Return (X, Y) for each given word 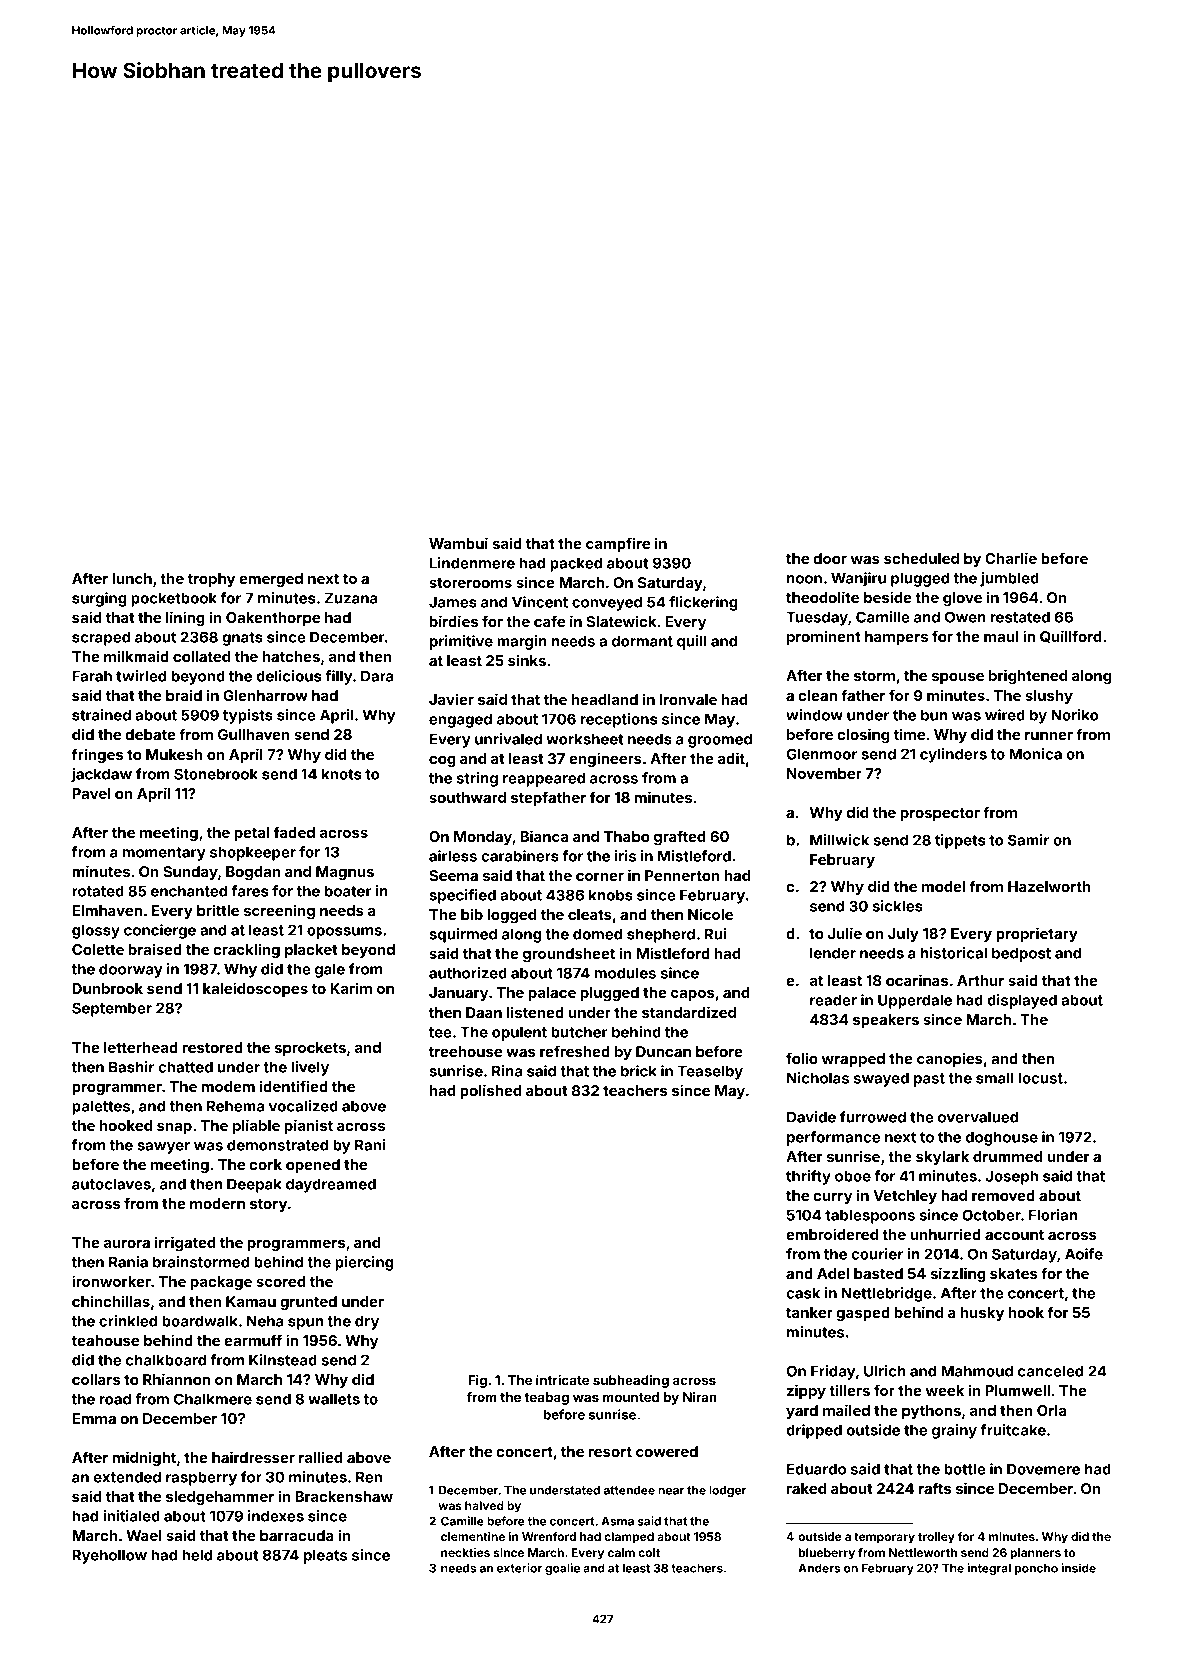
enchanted (189, 891)
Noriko (1074, 715)
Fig (477, 1381)
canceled (1051, 1371)
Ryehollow (109, 1556)
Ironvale (688, 699)
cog (442, 761)
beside (888, 597)
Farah (92, 676)
